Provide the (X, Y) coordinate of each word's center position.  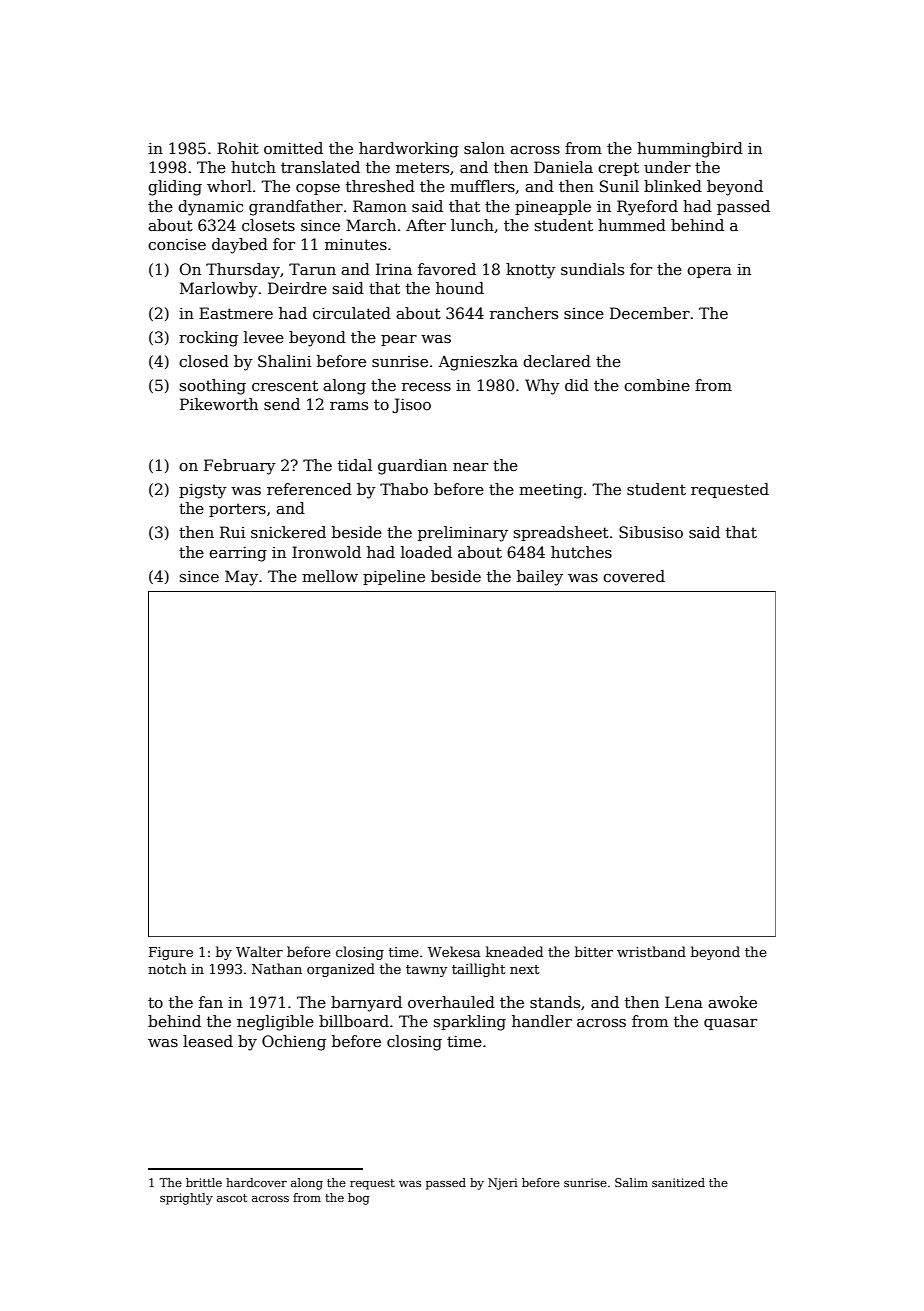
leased (208, 1041)
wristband (651, 951)
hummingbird (690, 150)
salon (484, 148)
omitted (293, 148)
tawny (426, 971)
